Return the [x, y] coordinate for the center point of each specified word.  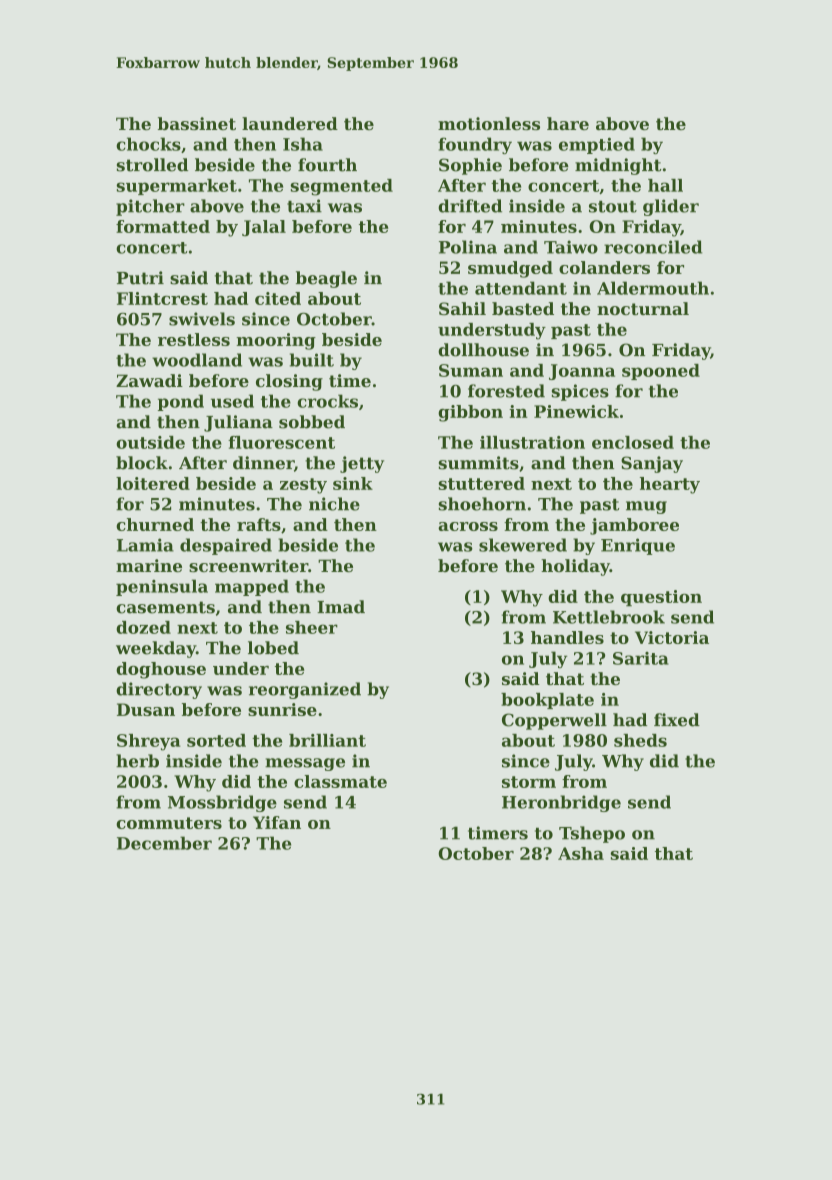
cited [278, 298]
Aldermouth [653, 288]
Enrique [638, 546]
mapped [252, 587]
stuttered [481, 483]
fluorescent [281, 442]
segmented [341, 187]
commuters [169, 823]
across [468, 526]
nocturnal [643, 308]
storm [529, 782]
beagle [326, 279]
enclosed [633, 442]
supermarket [176, 187]
